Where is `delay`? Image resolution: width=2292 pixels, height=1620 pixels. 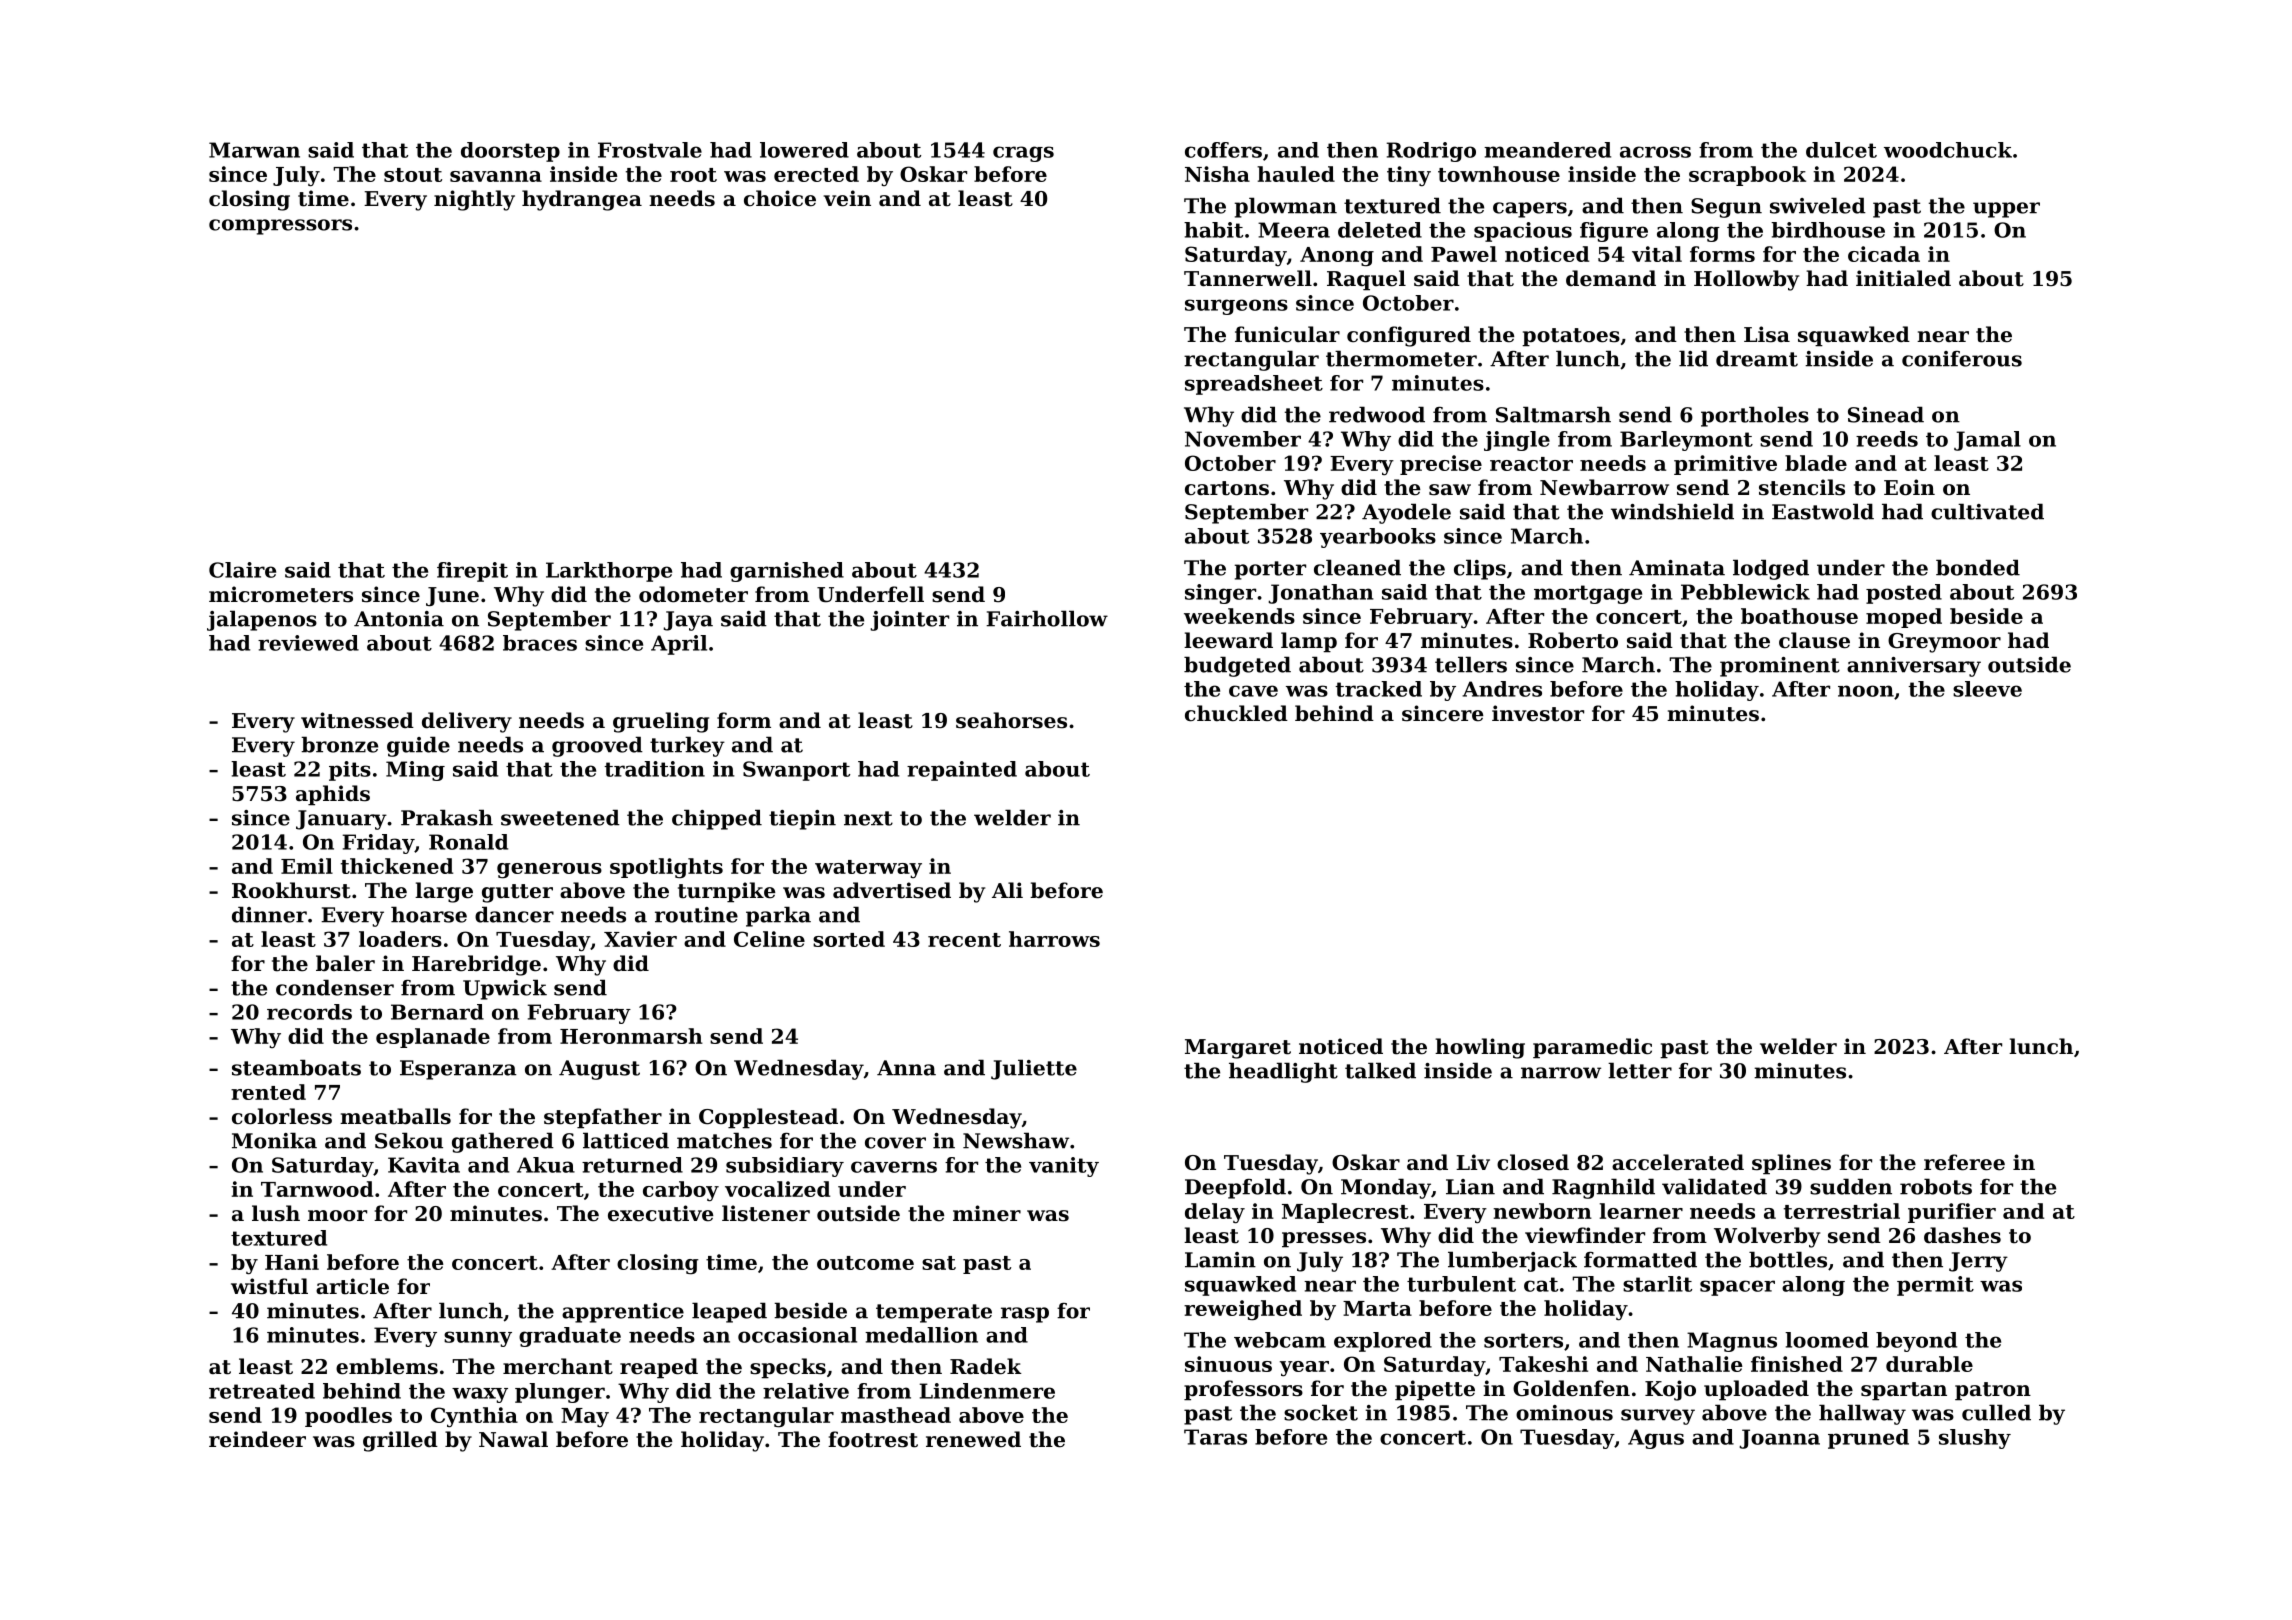
delay is located at coordinates (1215, 1213).
